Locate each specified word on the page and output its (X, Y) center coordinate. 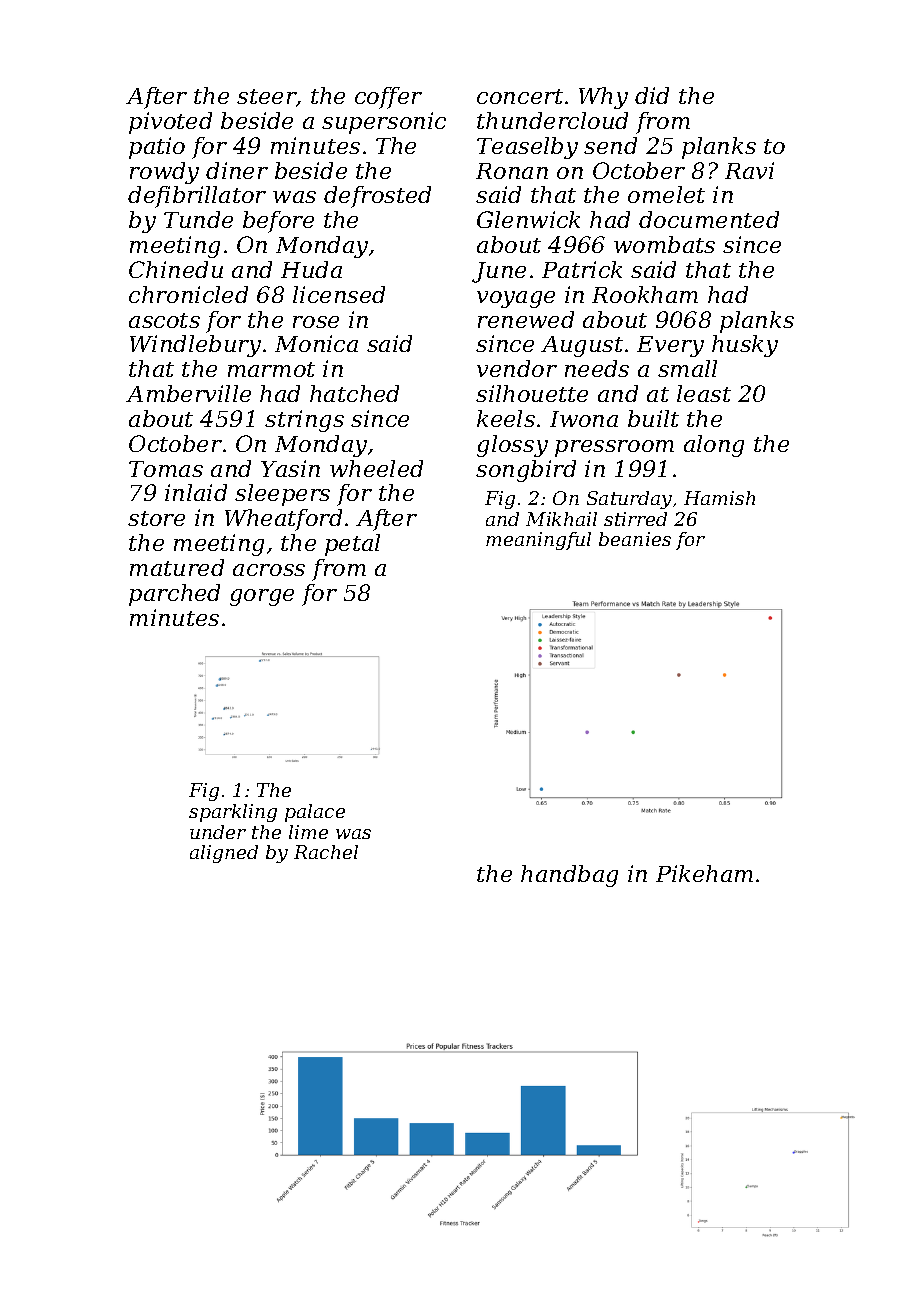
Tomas (166, 469)
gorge (262, 597)
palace (315, 813)
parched (174, 595)
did (652, 95)
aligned (224, 854)
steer (267, 98)
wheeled (376, 468)
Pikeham (704, 873)
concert (520, 96)
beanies (635, 539)
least (704, 393)
